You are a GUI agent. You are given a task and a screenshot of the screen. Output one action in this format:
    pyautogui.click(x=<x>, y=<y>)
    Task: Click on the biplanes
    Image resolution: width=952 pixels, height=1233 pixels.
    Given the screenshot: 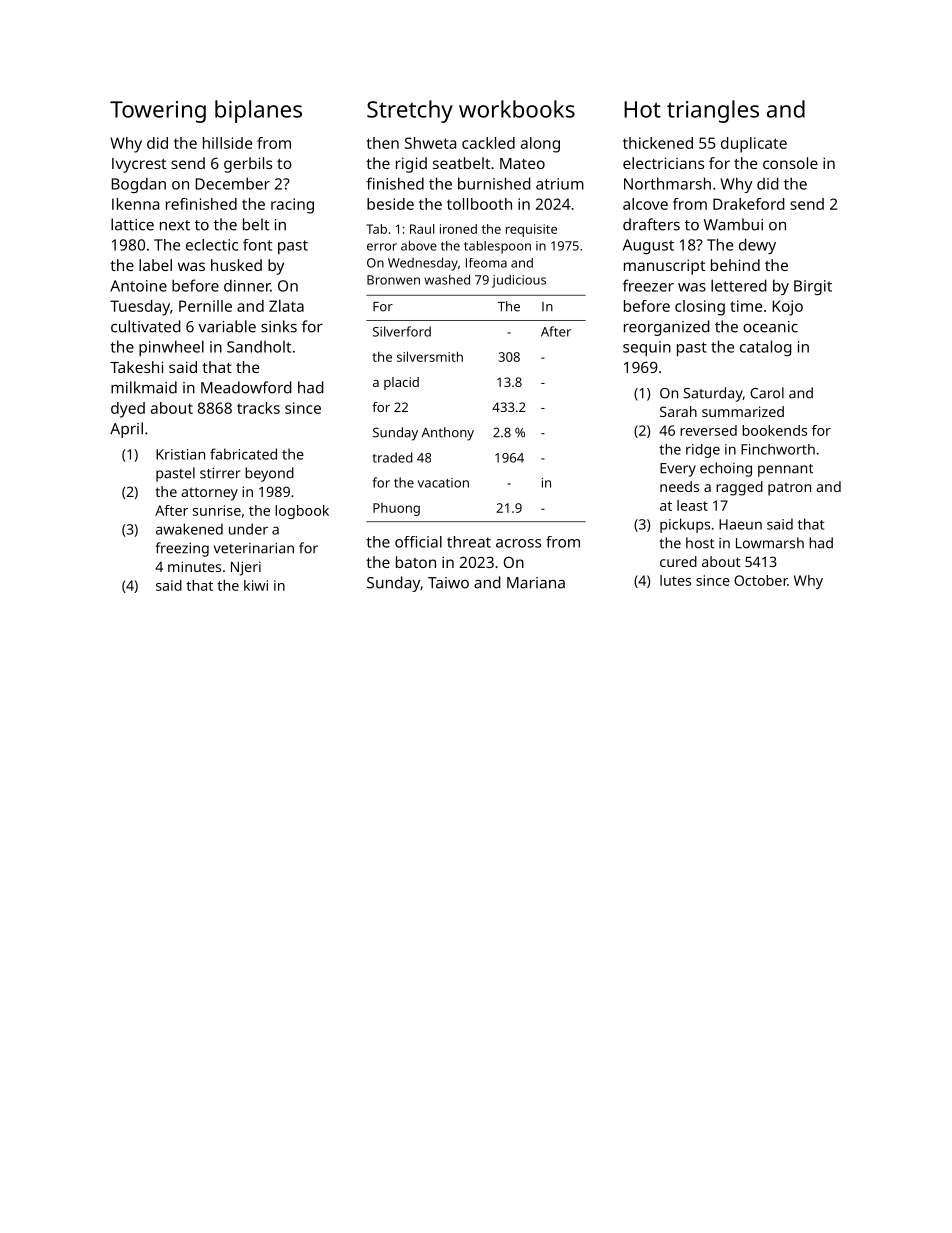 What is the action you would take?
    pyautogui.click(x=258, y=111)
